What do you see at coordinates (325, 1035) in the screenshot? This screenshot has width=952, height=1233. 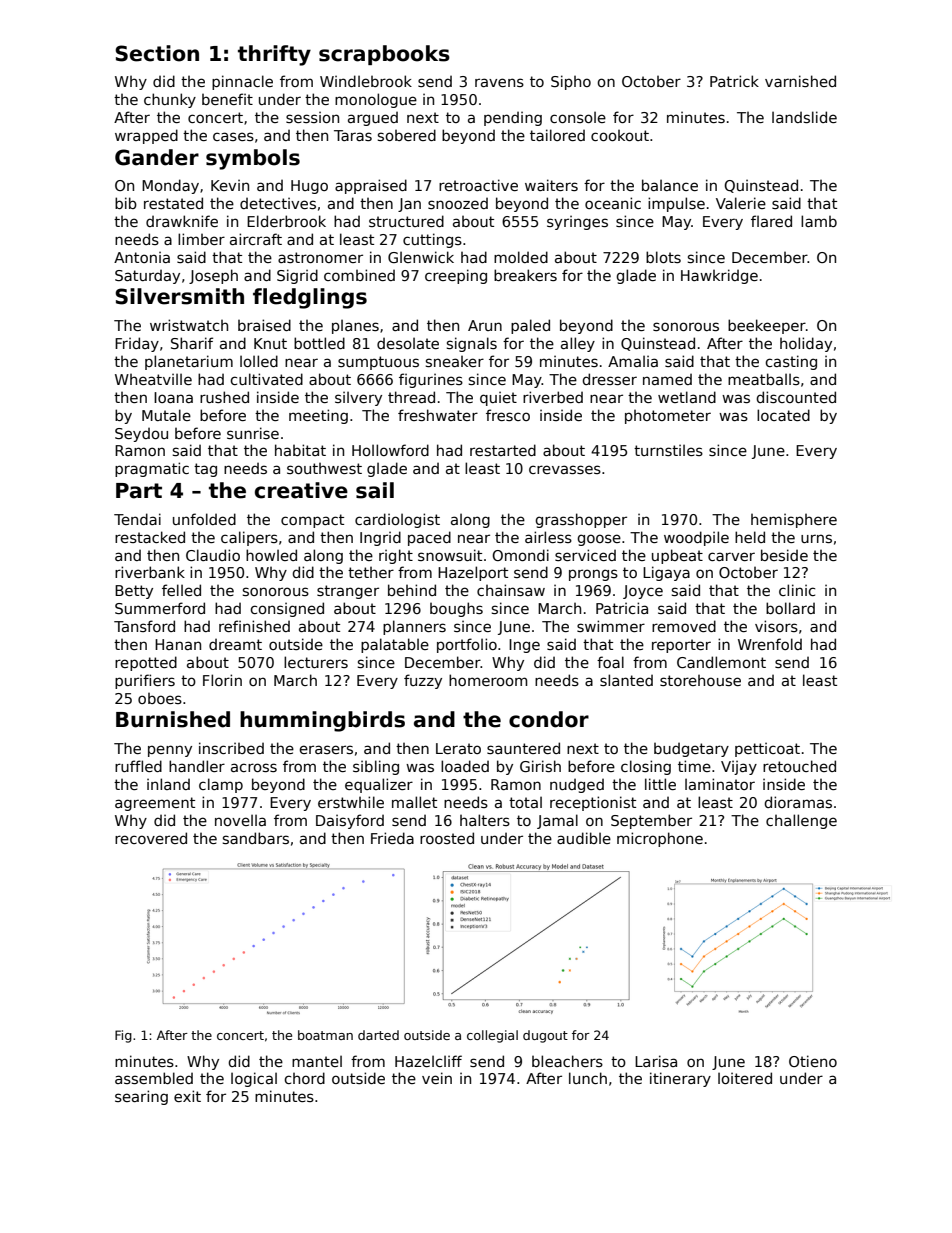 I see `boatman` at bounding box center [325, 1035].
